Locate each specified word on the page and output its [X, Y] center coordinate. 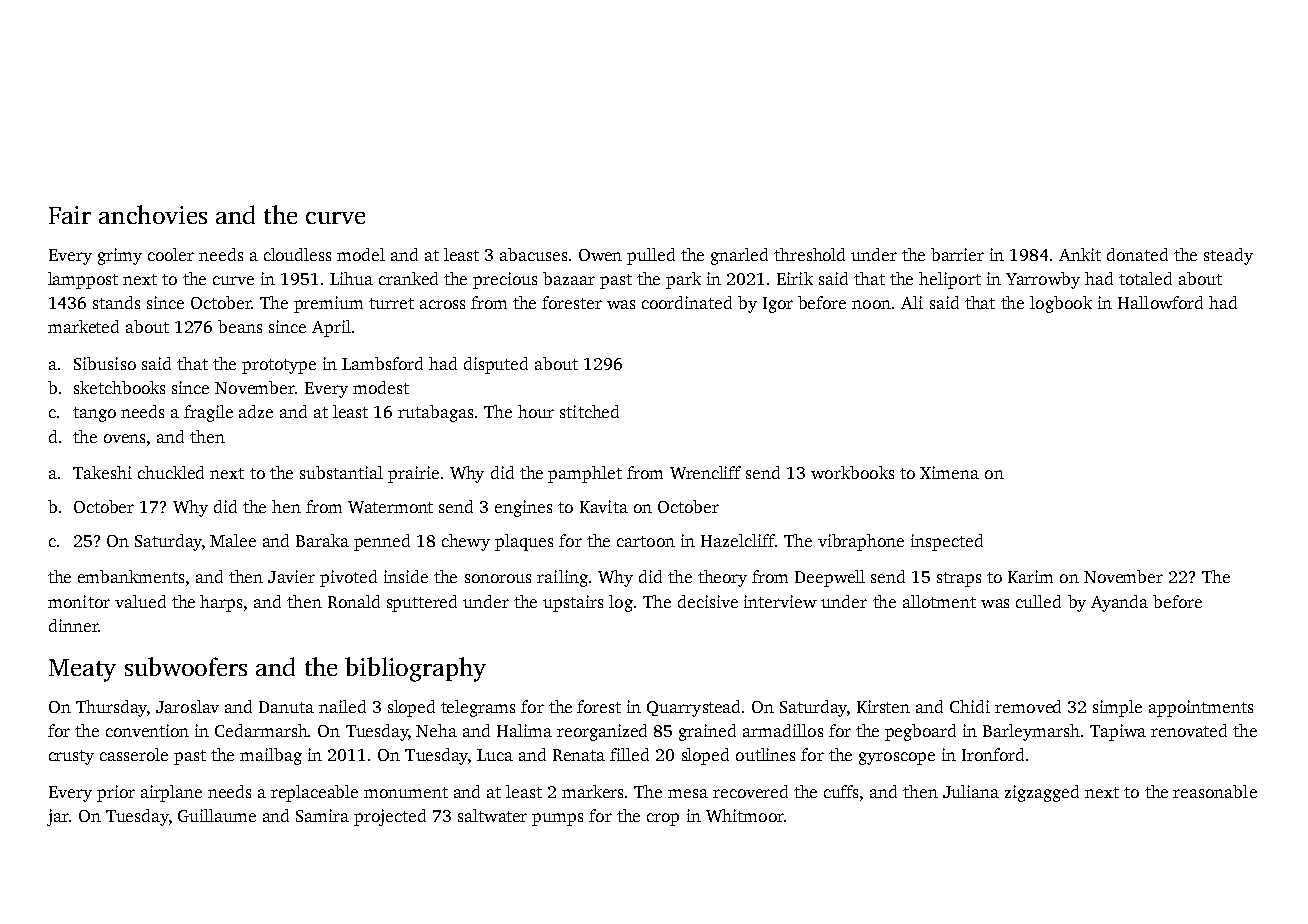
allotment [939, 601]
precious [505, 280]
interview [780, 601]
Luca [495, 755]
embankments [131, 576]
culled [1038, 601]
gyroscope [897, 758]
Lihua [351, 278]
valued [140, 601]
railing [562, 578]
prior [116, 793]
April [331, 328]
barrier [957, 254]
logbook [1061, 304]
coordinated [687, 302]
